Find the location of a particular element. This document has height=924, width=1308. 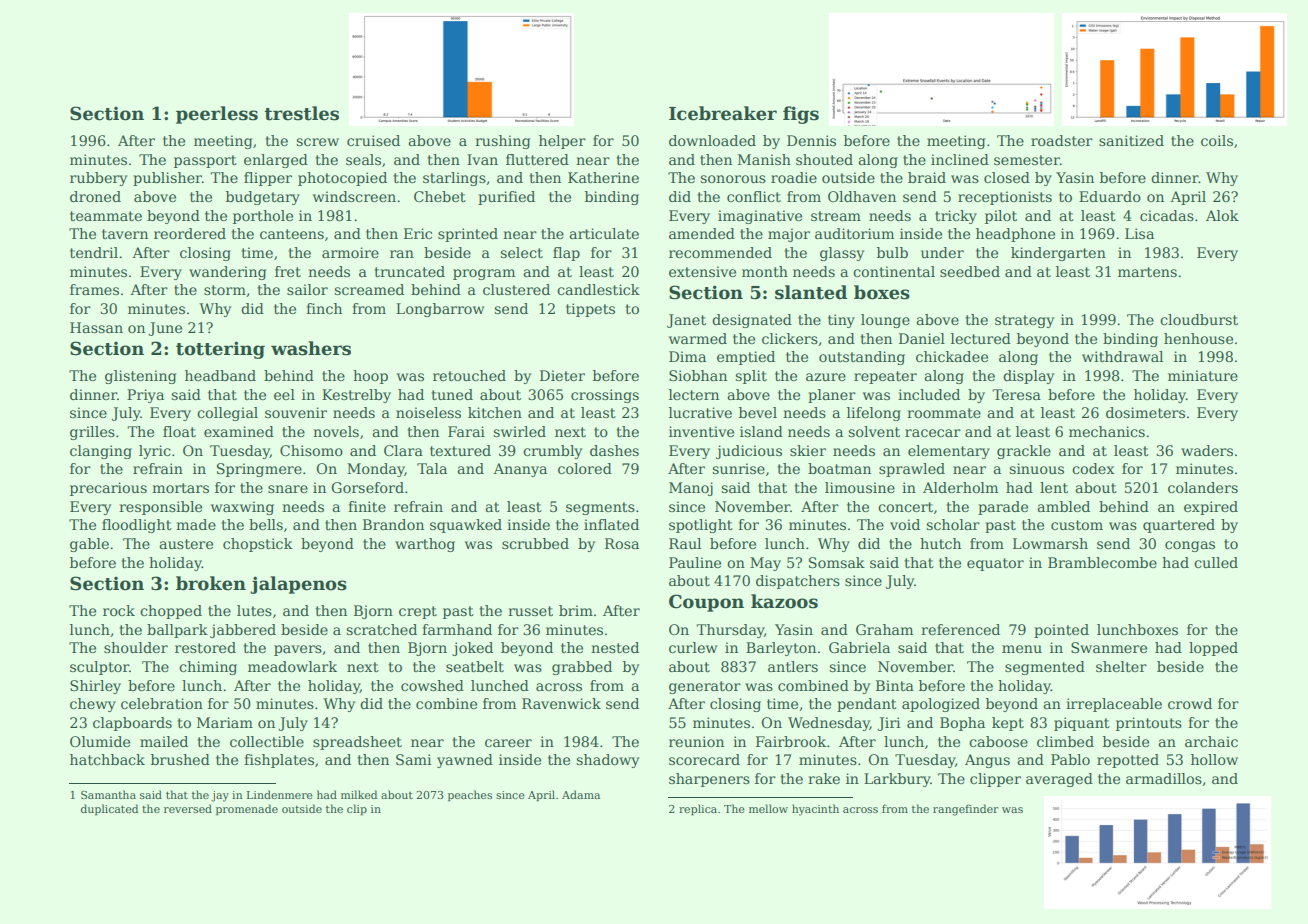

Icebreaker is located at coordinates (723, 113).
